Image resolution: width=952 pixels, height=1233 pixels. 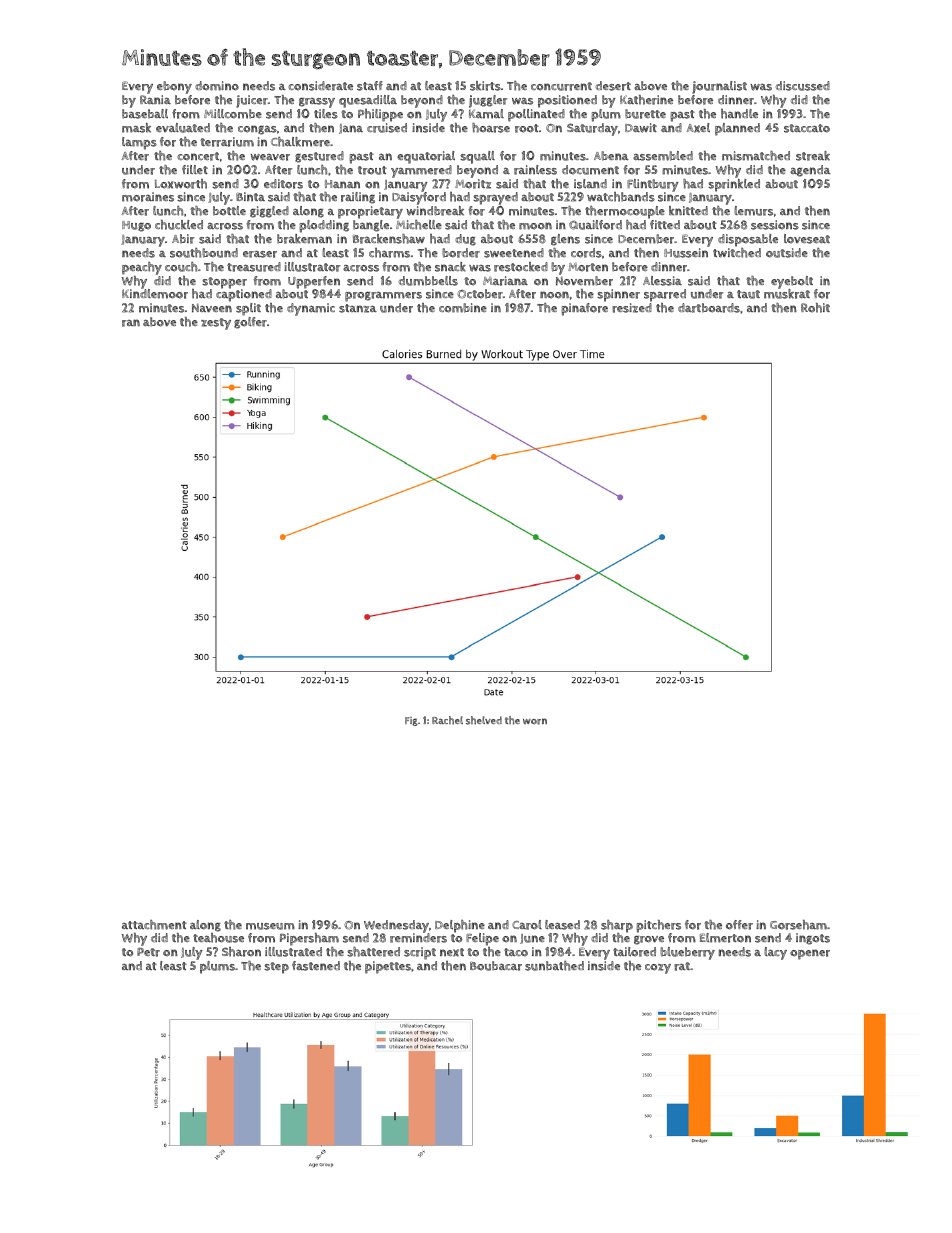 What do you see at coordinates (216, 324) in the image?
I see `zesty` at bounding box center [216, 324].
